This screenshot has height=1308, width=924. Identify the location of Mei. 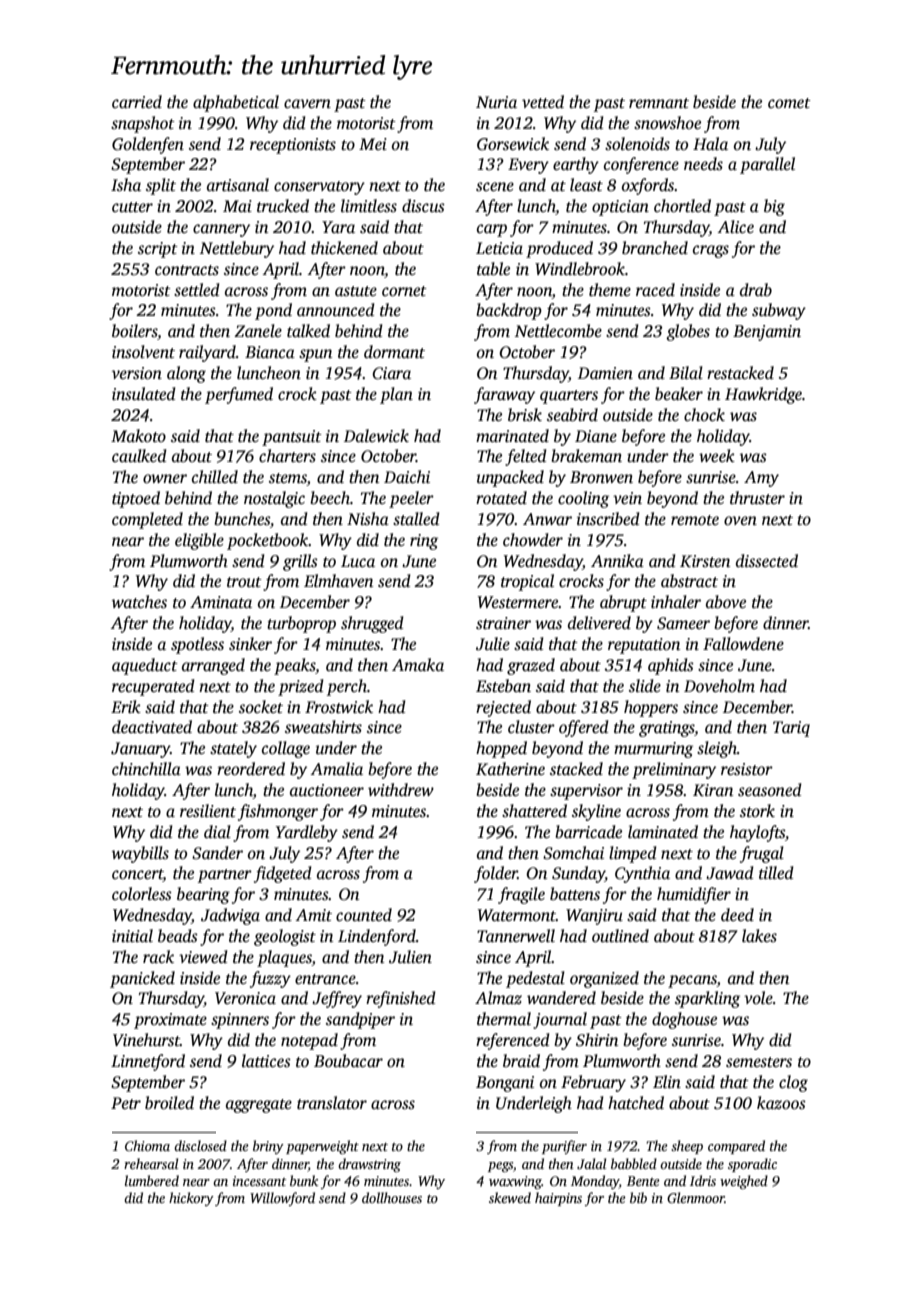
(373, 144).
